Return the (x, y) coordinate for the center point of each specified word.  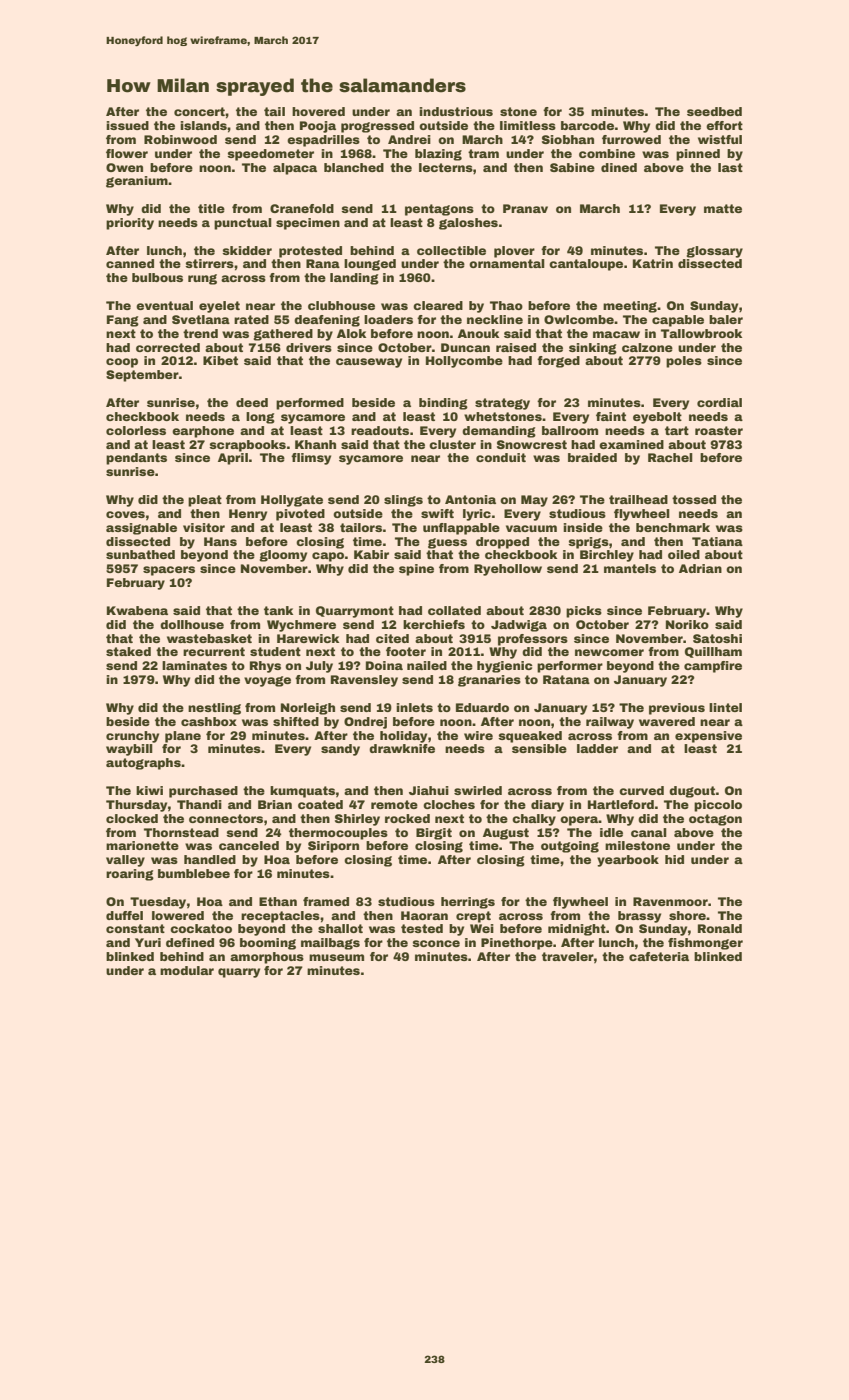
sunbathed (140, 554)
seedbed (714, 111)
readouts (380, 430)
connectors (226, 818)
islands (203, 125)
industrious (456, 111)
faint (611, 416)
